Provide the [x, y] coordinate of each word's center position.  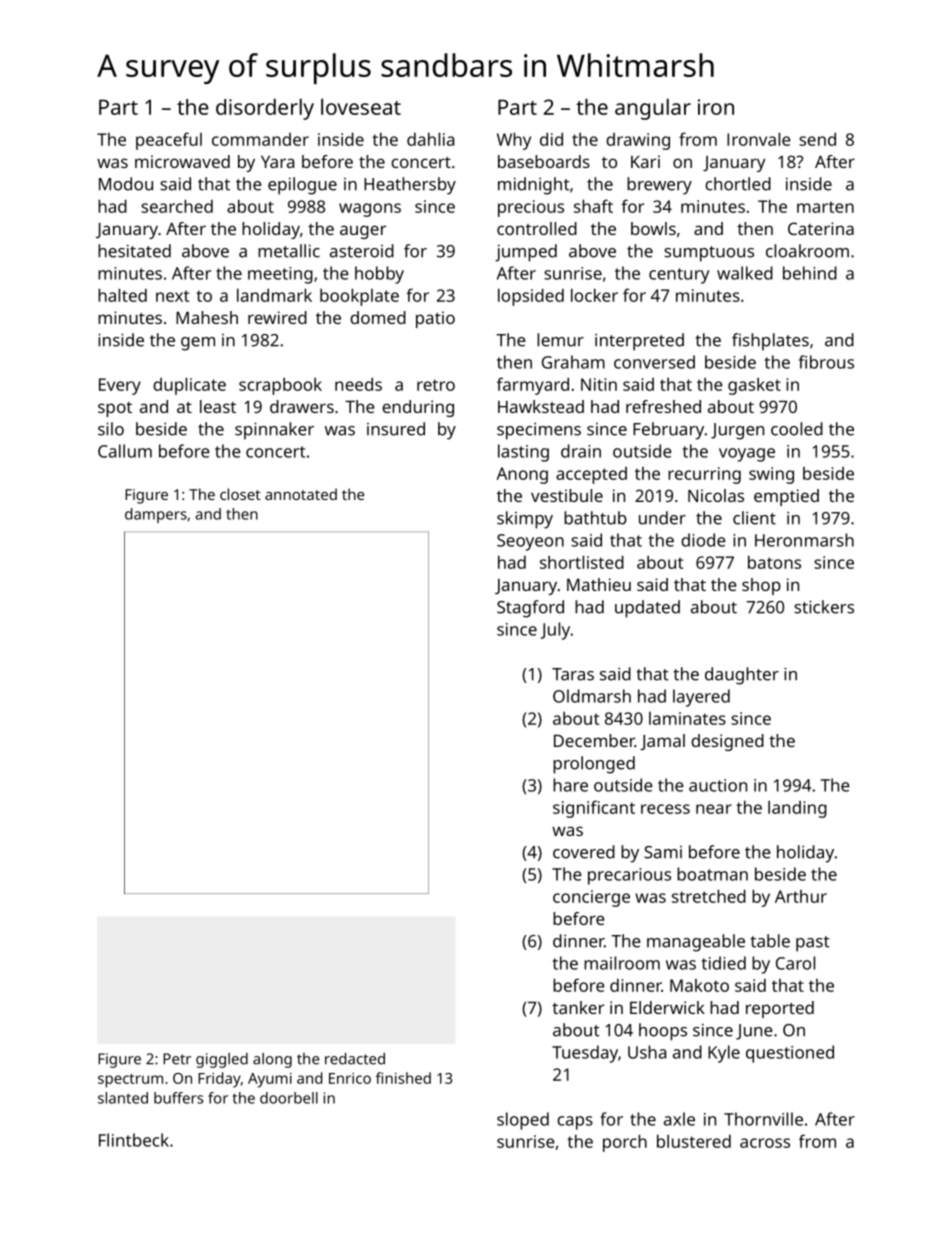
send [817, 139]
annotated [301, 494]
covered [584, 852]
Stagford [530, 609]
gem [198, 344]
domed [378, 317]
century [679, 276]
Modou [126, 184]
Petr [177, 1059]
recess [665, 809]
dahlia [430, 139]
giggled [222, 1060]
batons [774, 562]
